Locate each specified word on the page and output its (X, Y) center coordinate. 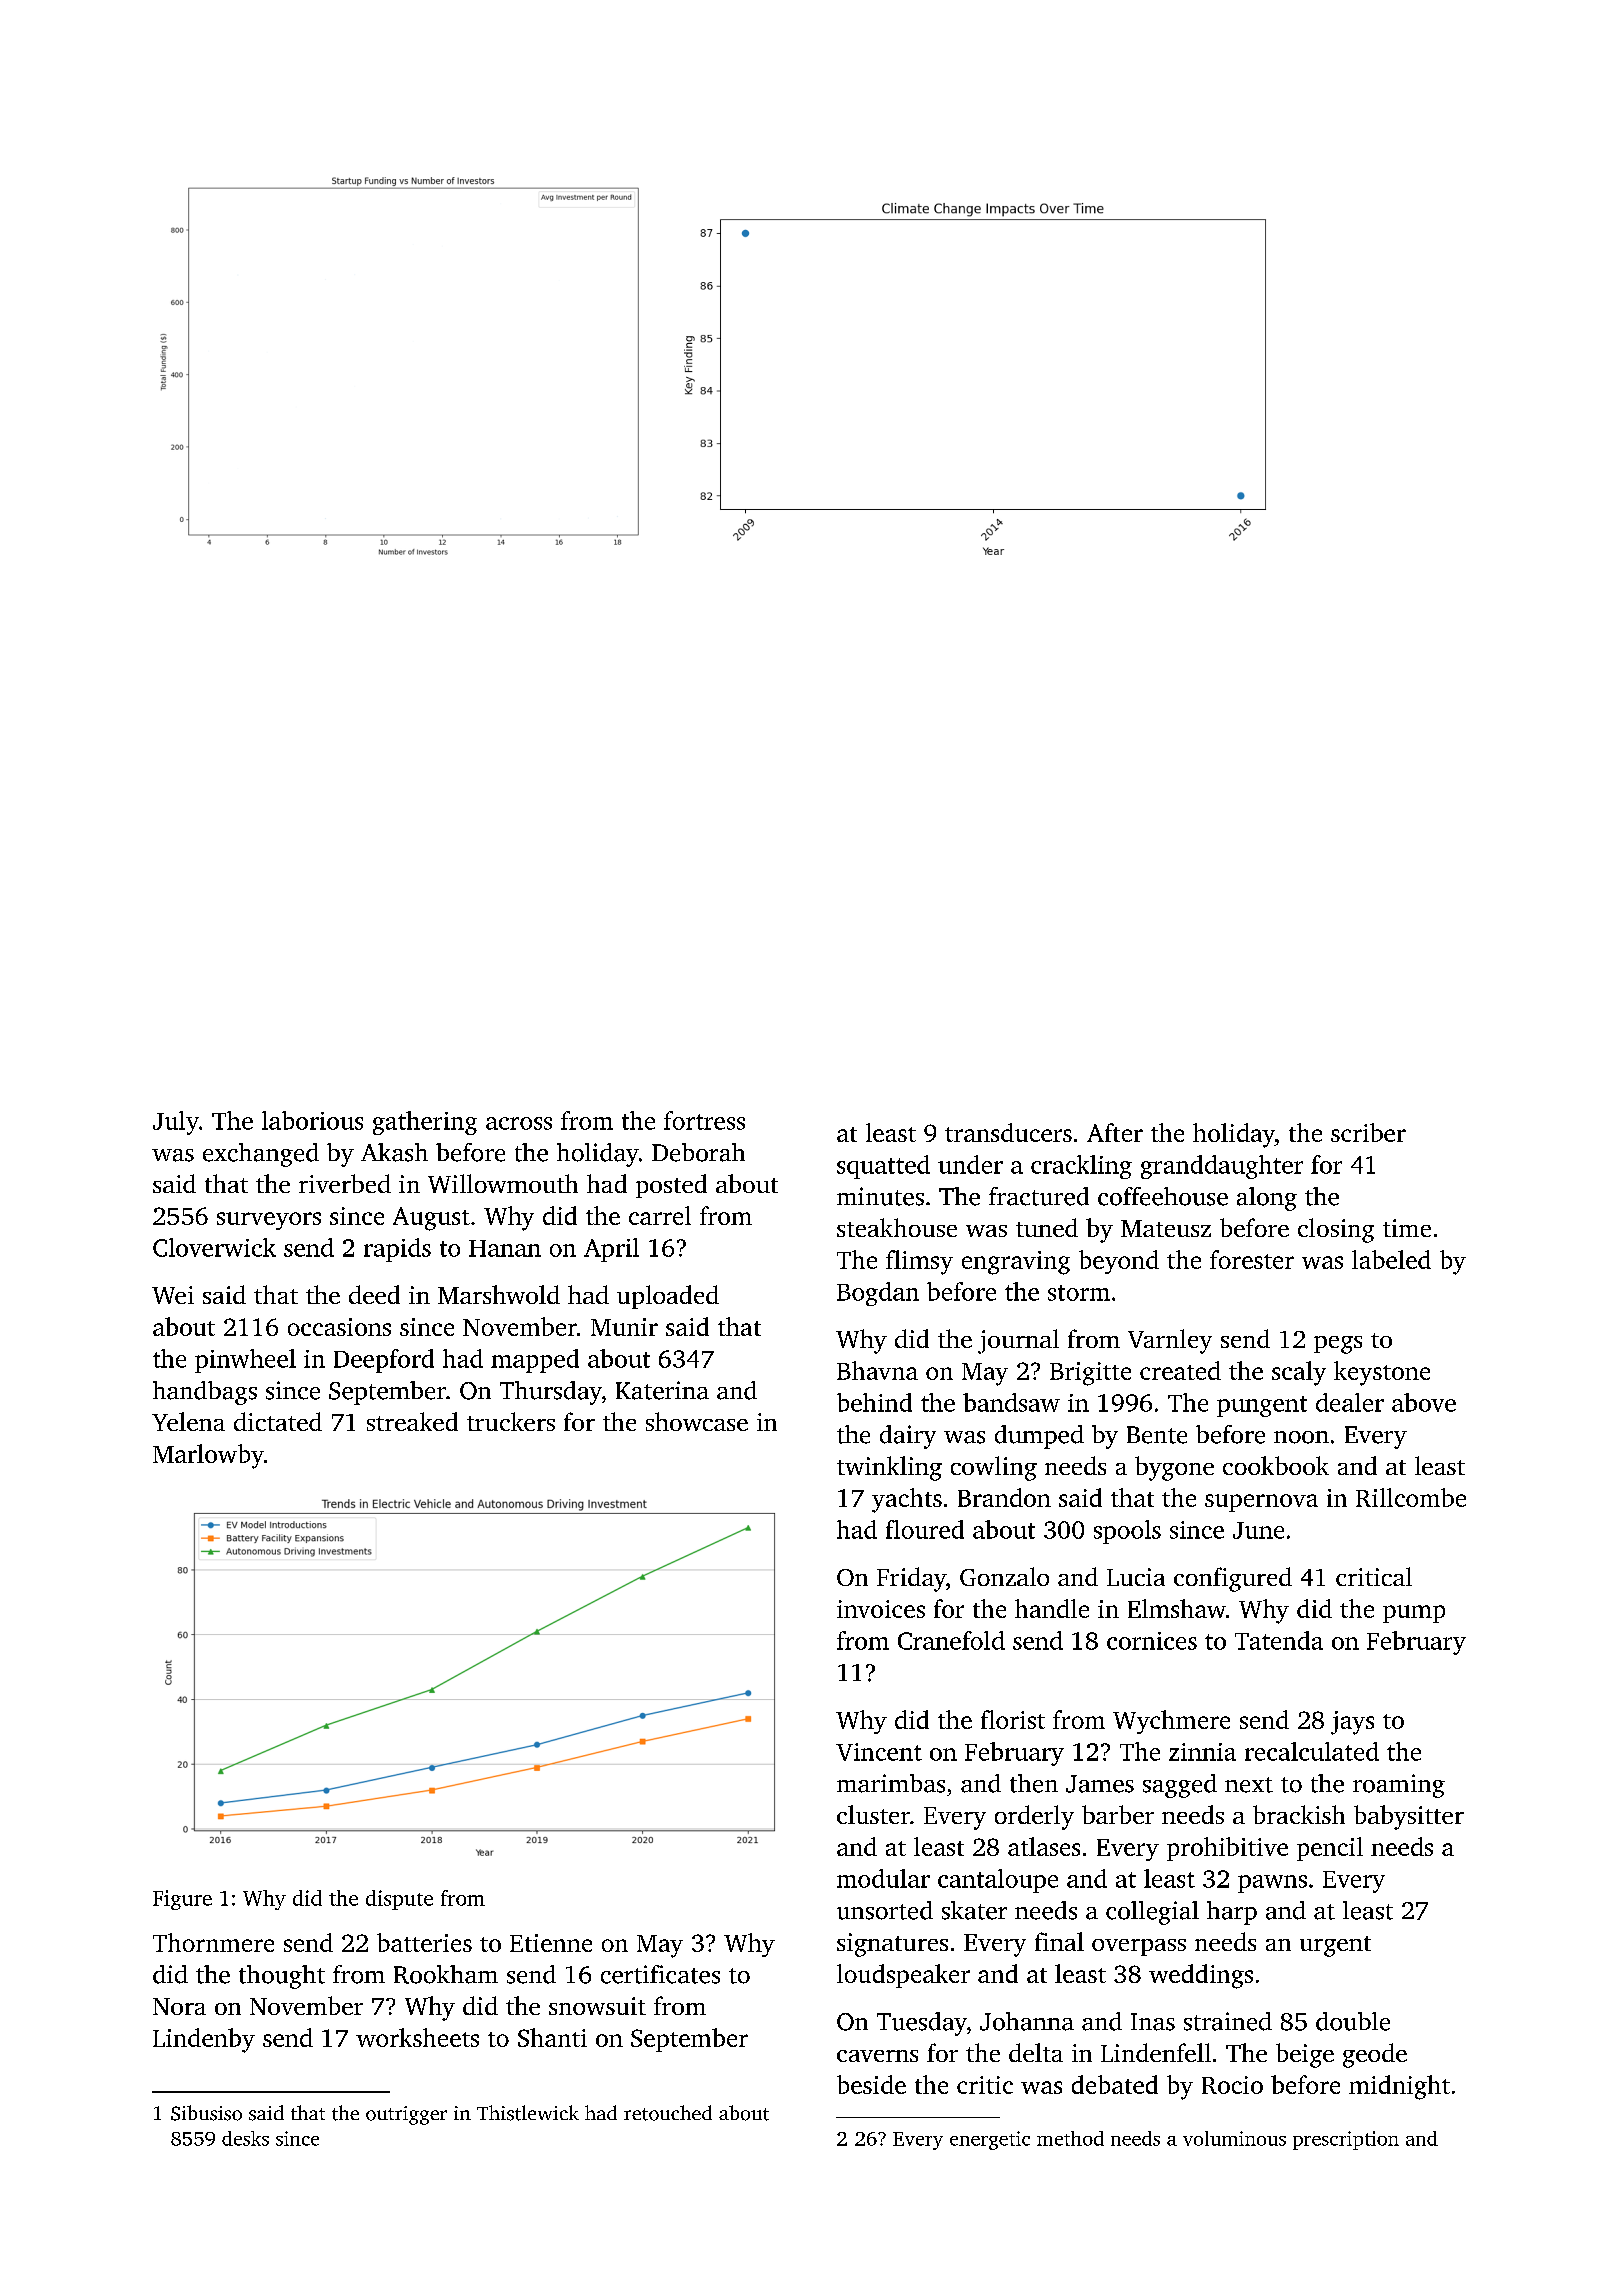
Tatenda (1279, 1640)
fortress (704, 1120)
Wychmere (1171, 1722)
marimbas (891, 1783)
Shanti (552, 2037)
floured (925, 1529)
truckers (511, 1421)
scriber (1368, 1132)
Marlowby (208, 1456)
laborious (312, 1120)
